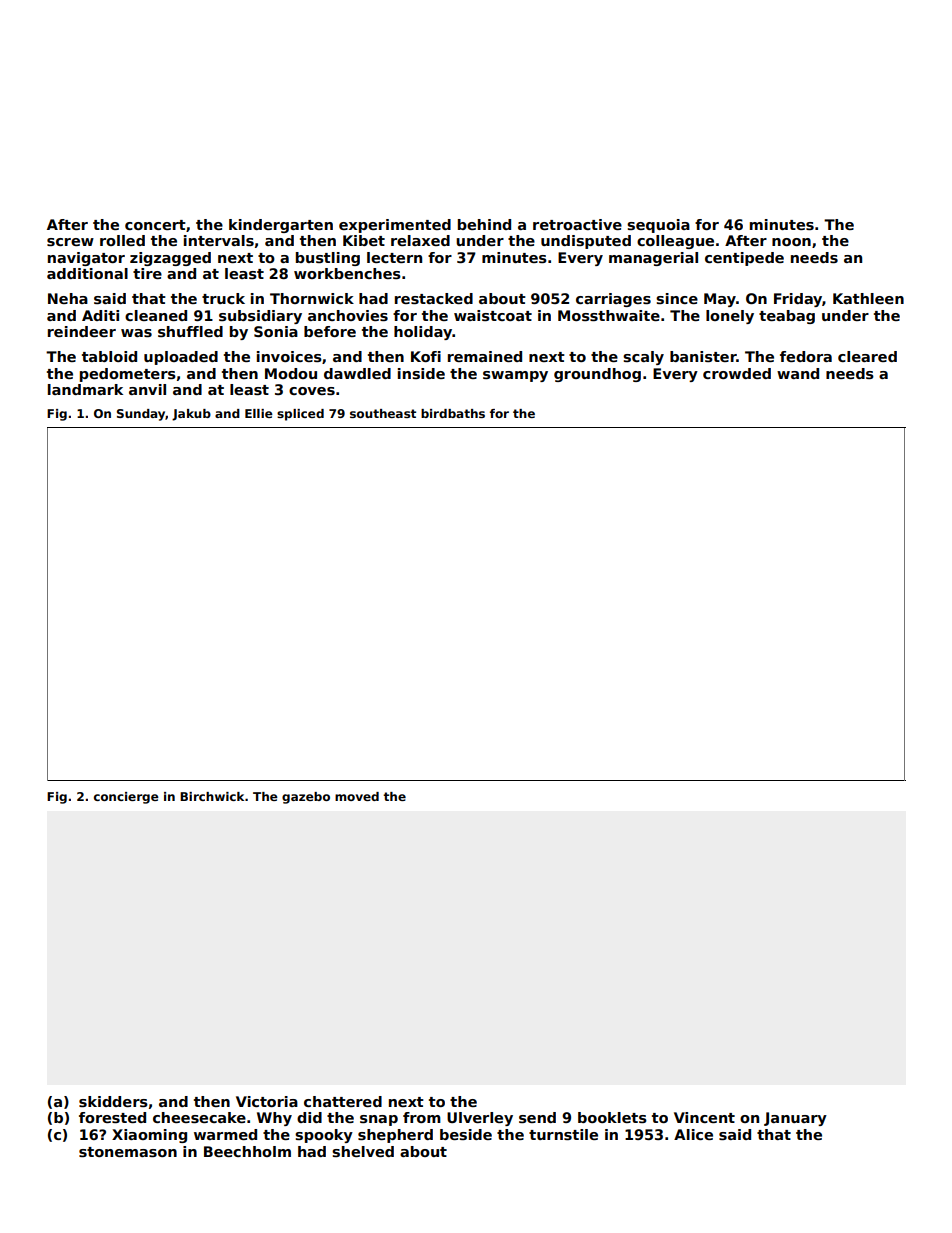 This screenshot has height=1233, width=952. Describe the element at coordinates (122, 240) in the screenshot. I see `rolled` at that location.
